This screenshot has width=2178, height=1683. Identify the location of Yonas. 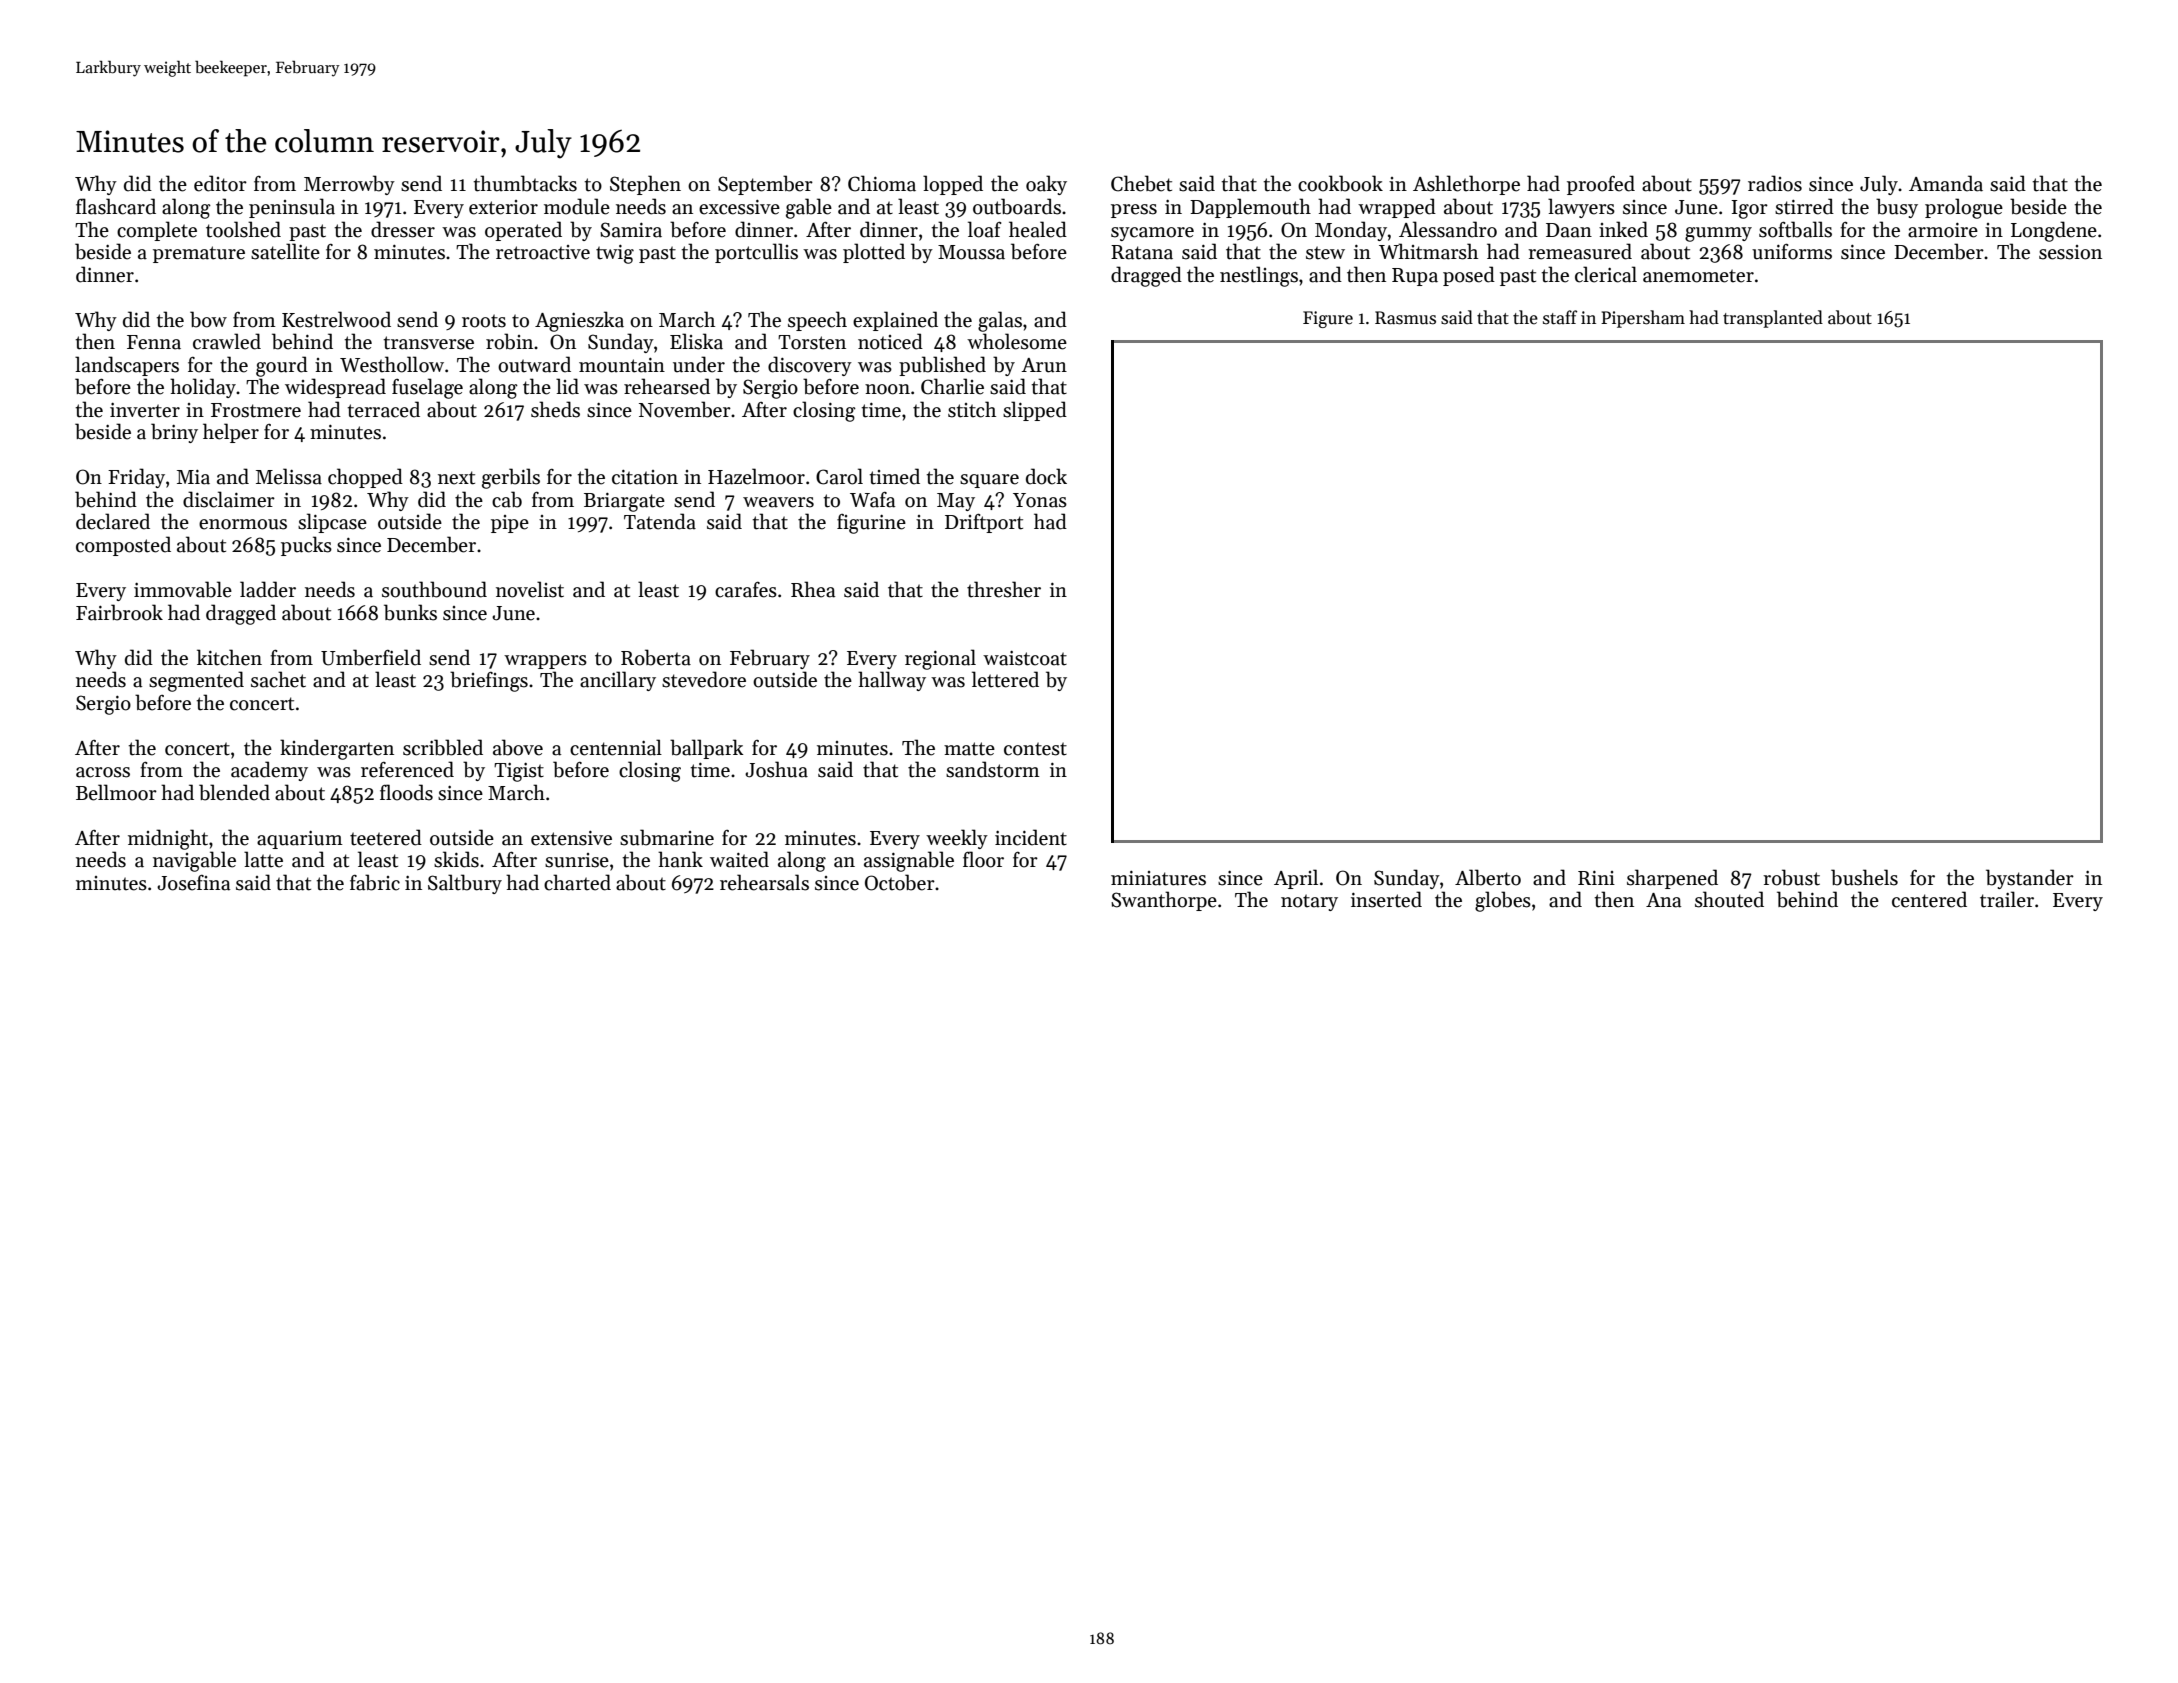
(1040, 500).
